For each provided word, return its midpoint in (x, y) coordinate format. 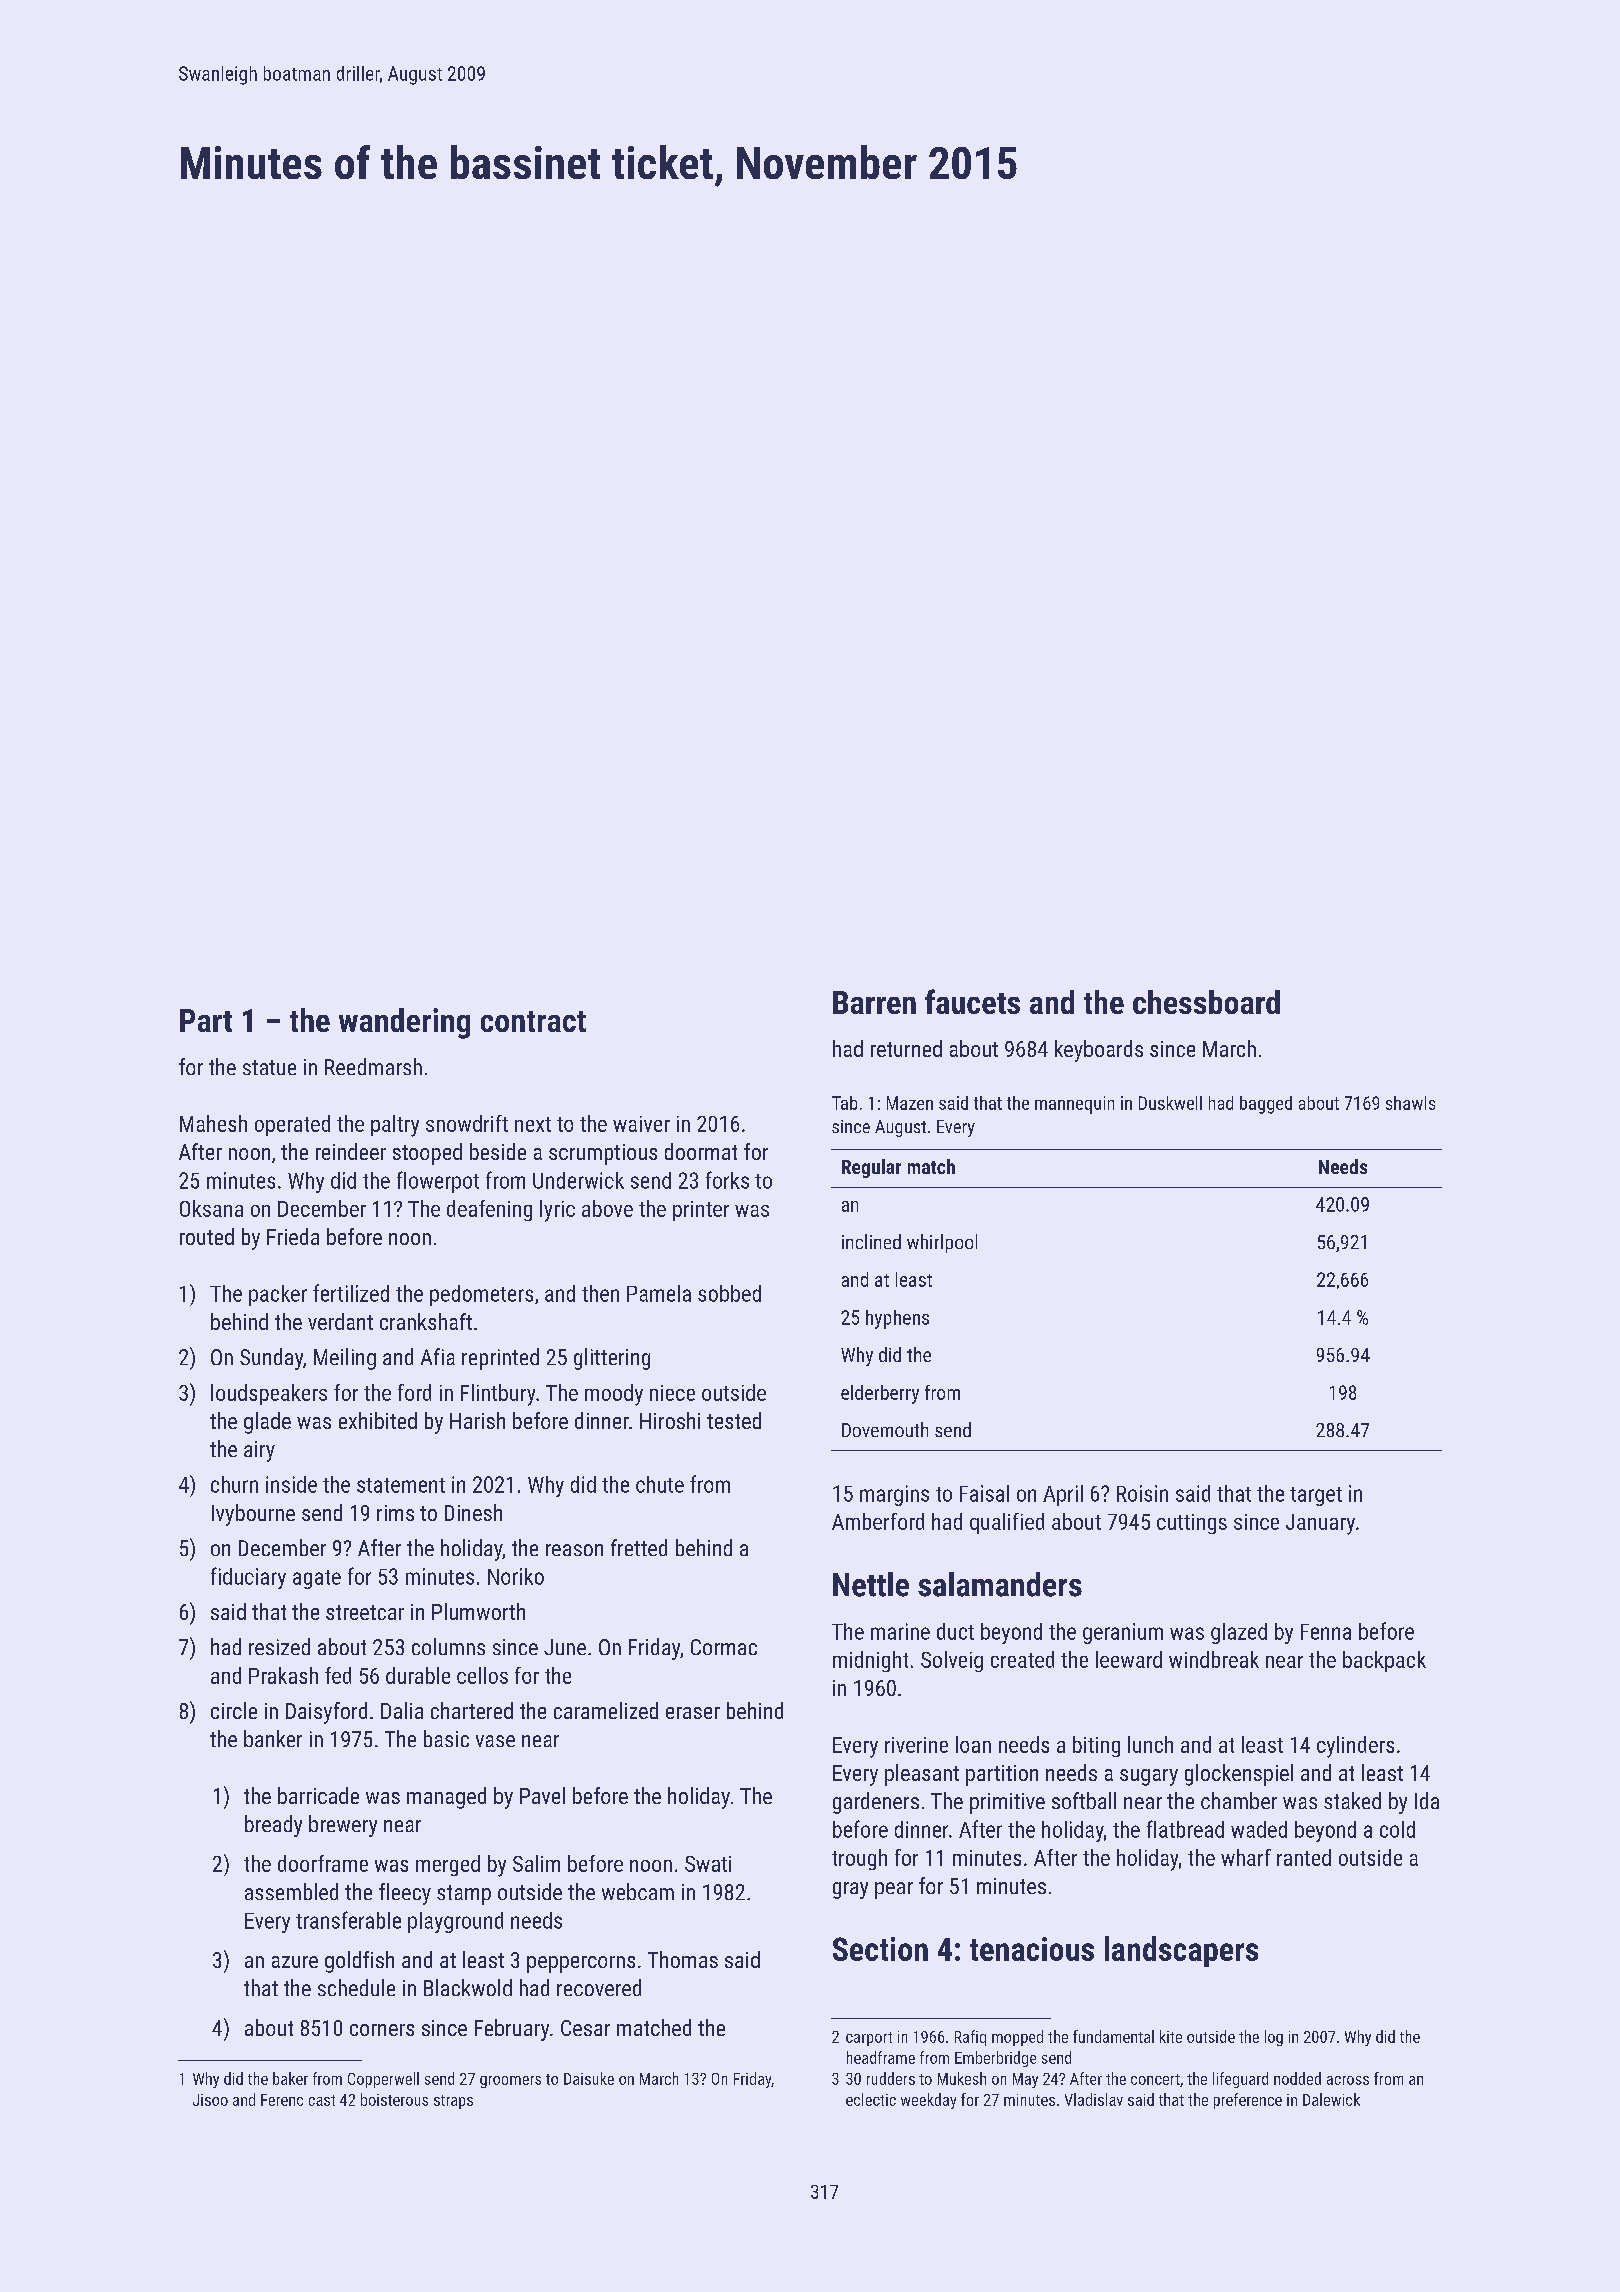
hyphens (897, 1319)
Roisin (1142, 1493)
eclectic (871, 2099)
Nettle (871, 1584)
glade (267, 1423)
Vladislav (1094, 2099)
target (1316, 1496)
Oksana (211, 1208)
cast (322, 2100)
